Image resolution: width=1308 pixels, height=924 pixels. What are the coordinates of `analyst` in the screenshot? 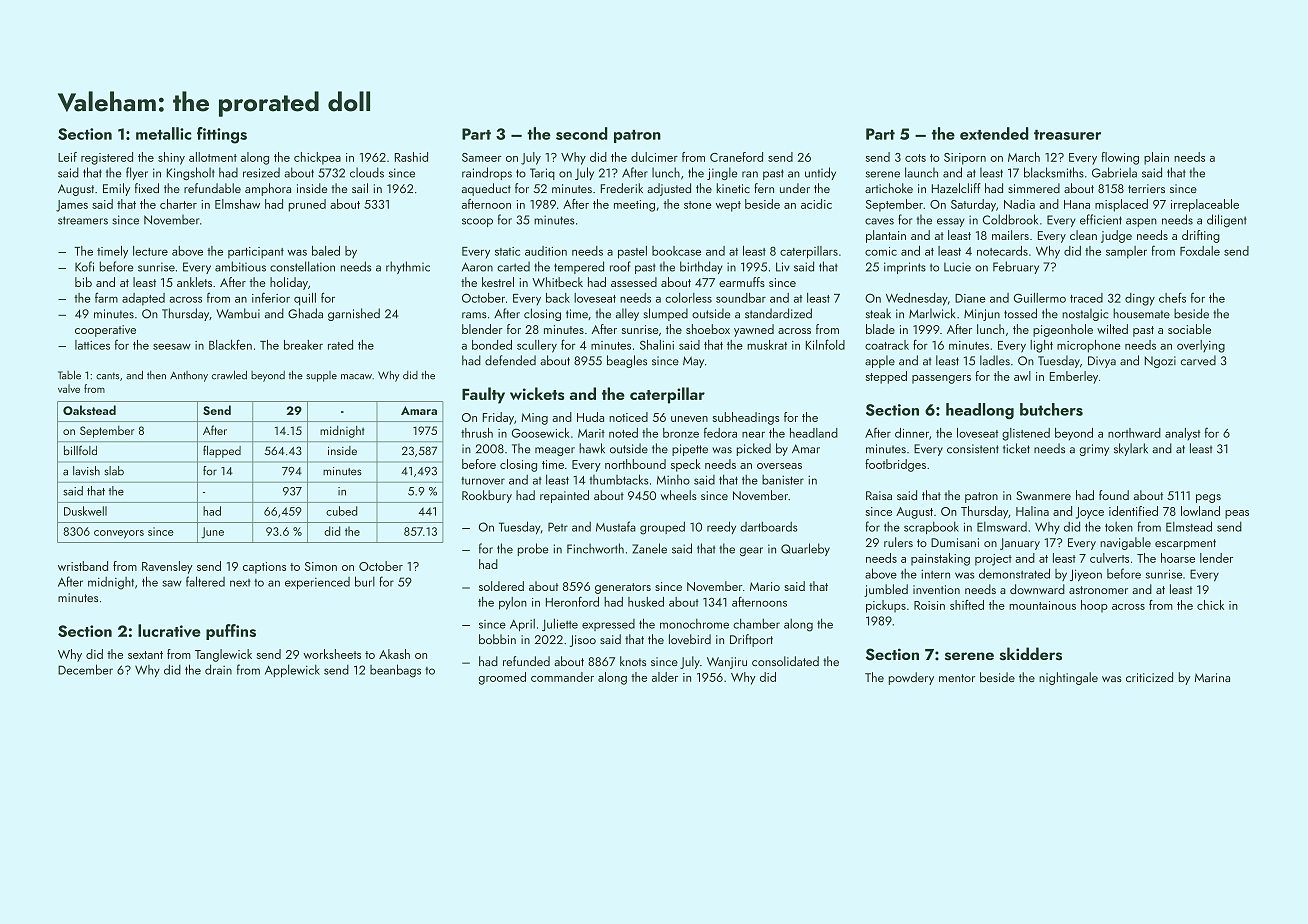 It's located at (1183, 434).
